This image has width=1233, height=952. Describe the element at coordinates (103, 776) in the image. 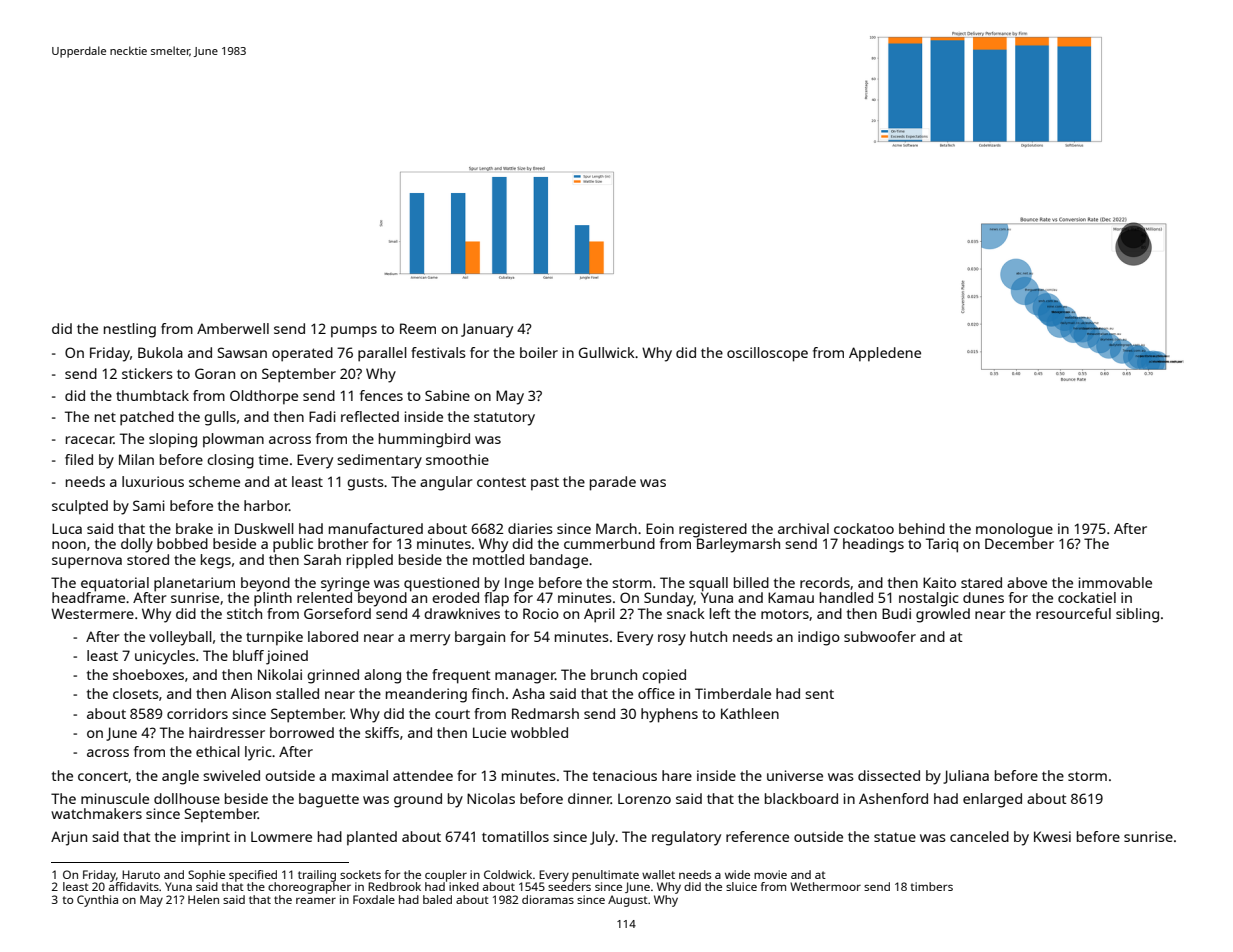

I see `concert` at that location.
